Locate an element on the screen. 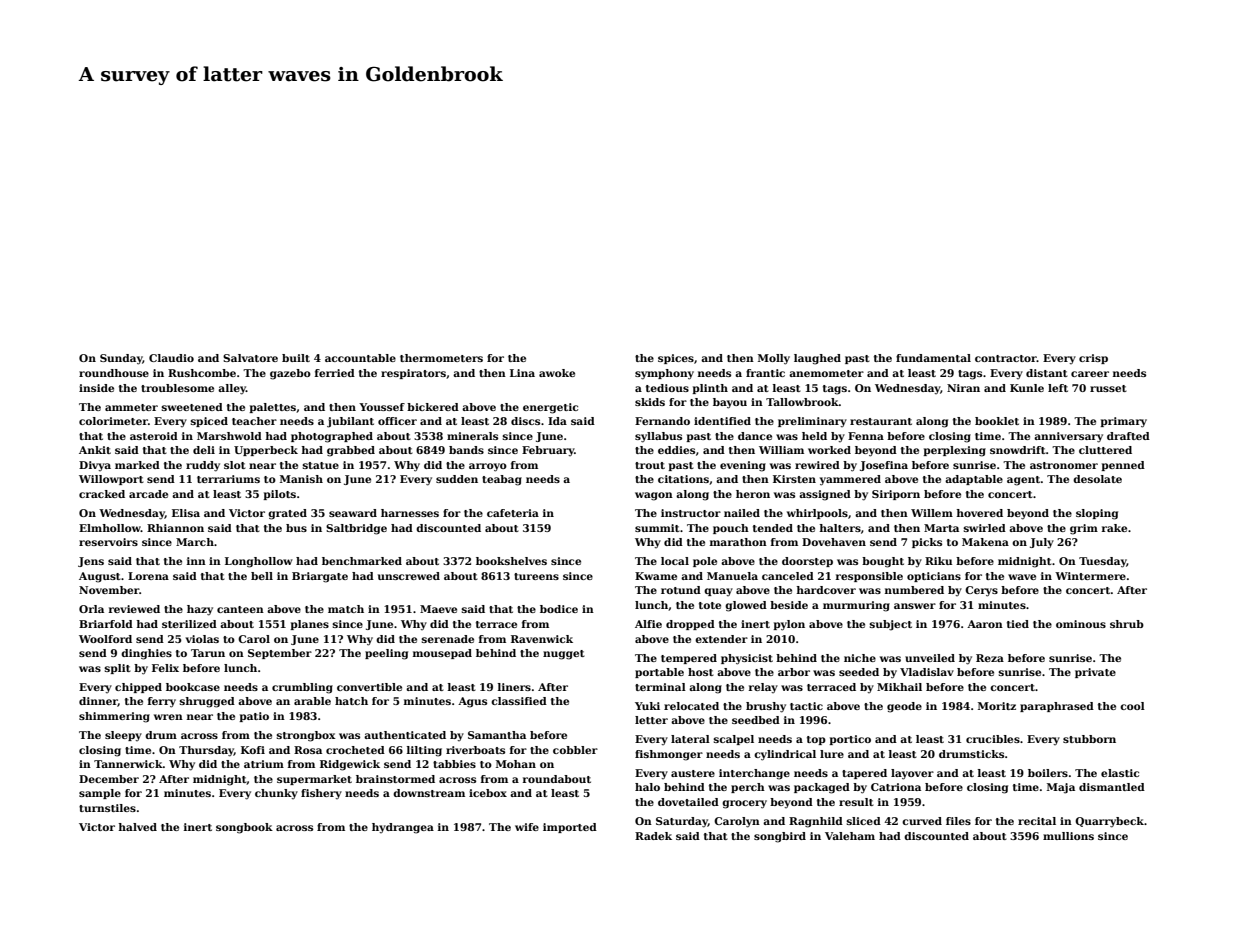  evening is located at coordinates (743, 466).
